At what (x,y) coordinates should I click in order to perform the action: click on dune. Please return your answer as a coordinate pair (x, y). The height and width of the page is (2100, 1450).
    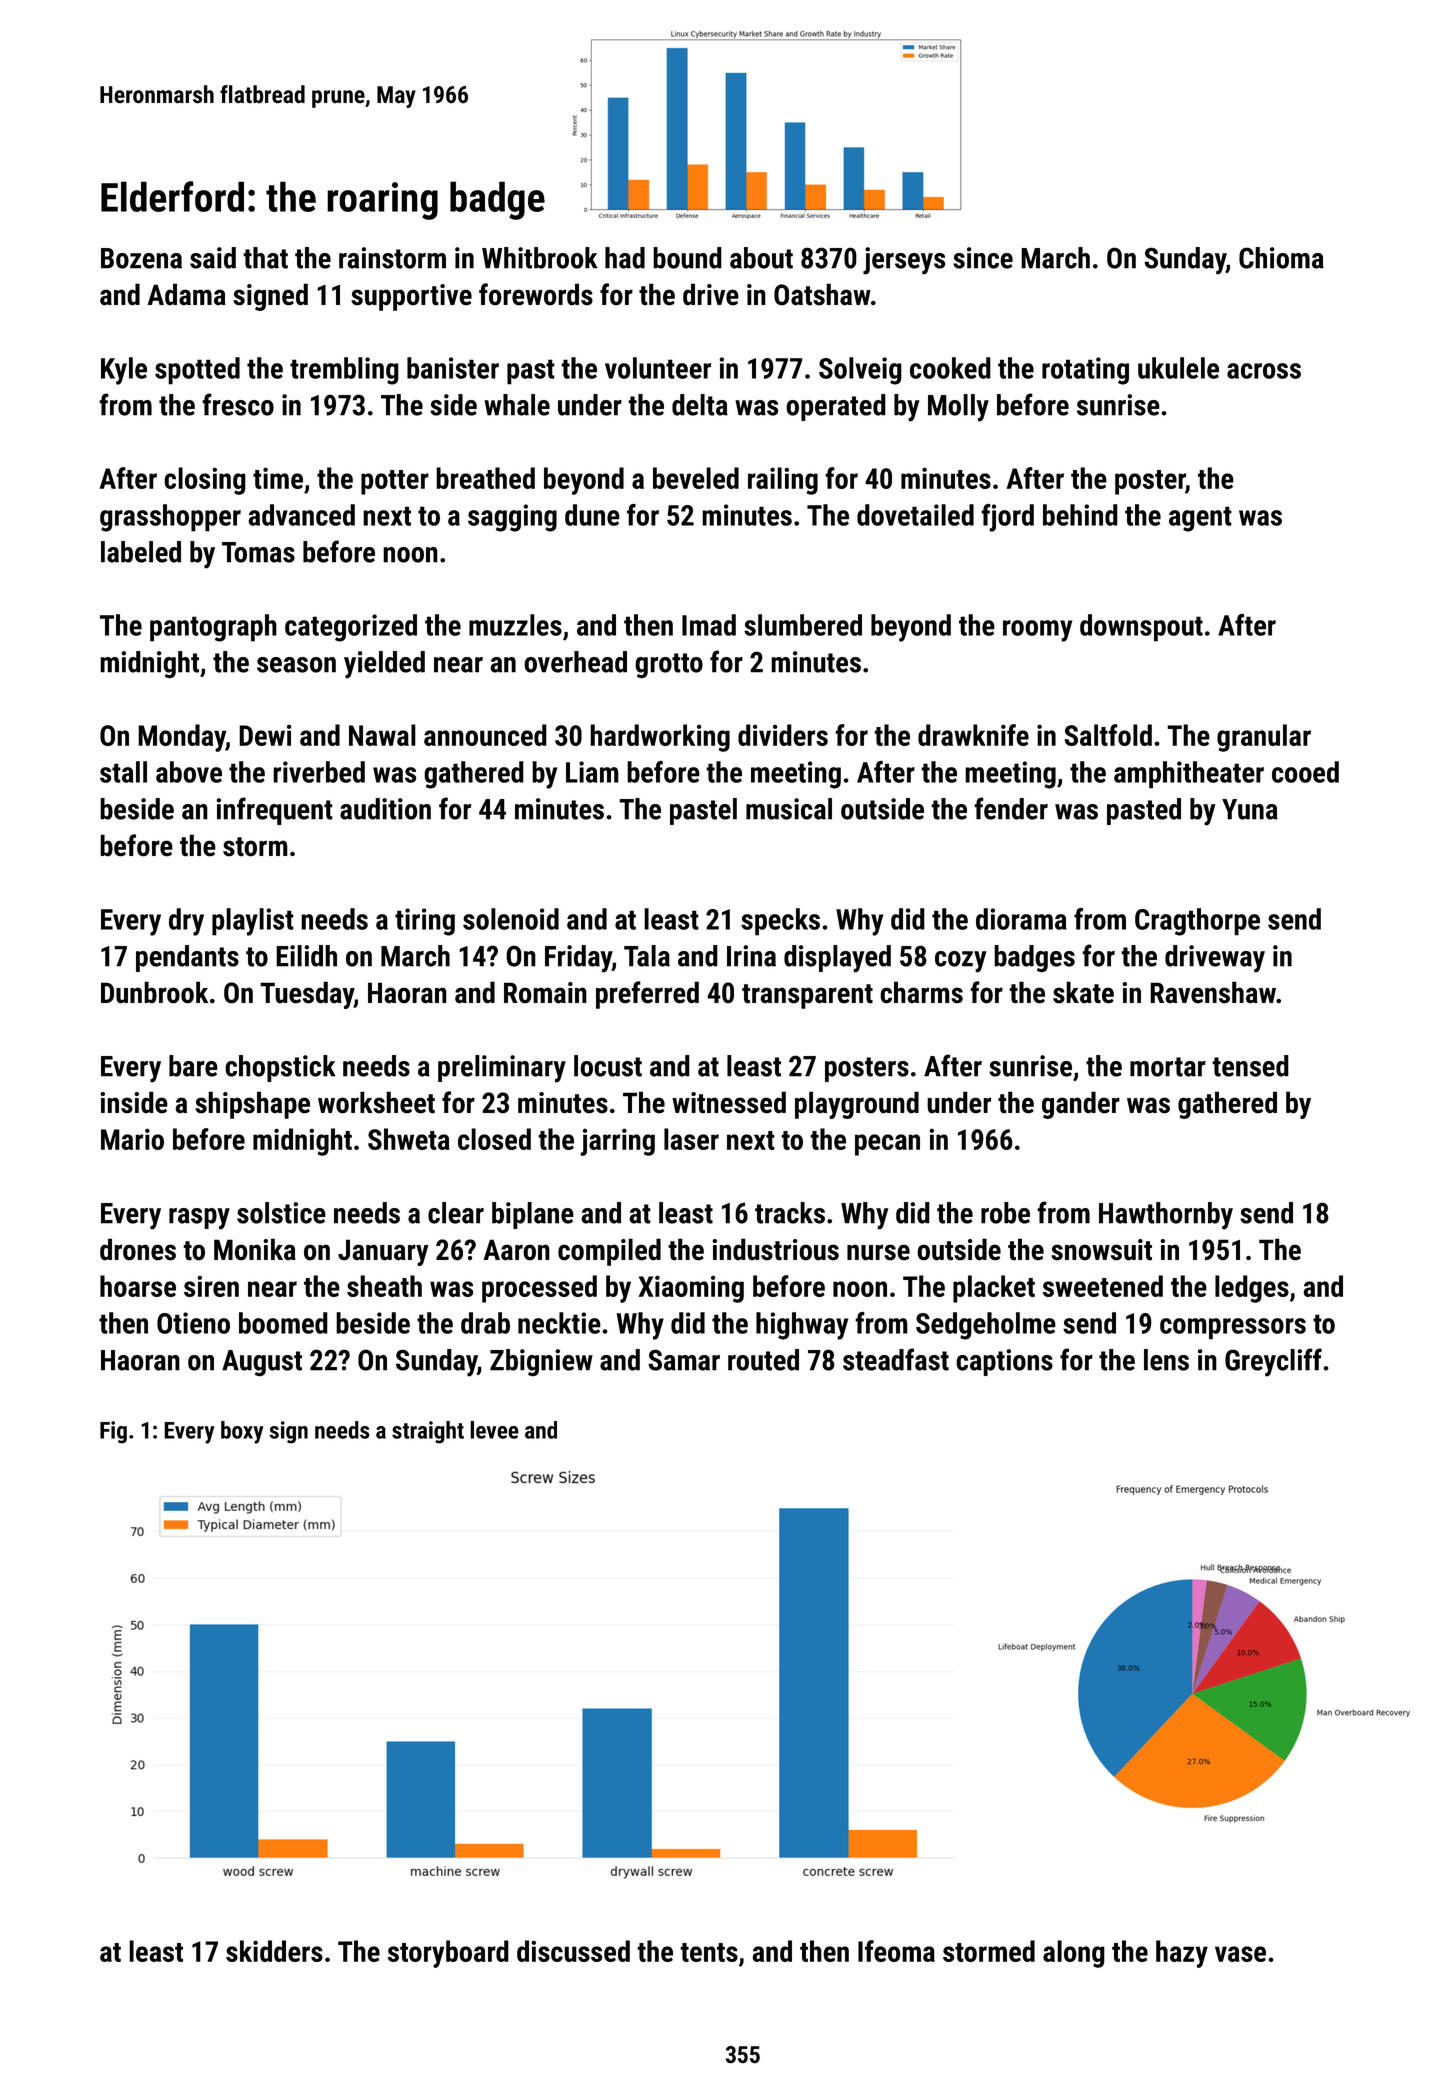
    Looking at the image, I should click on (592, 515).
